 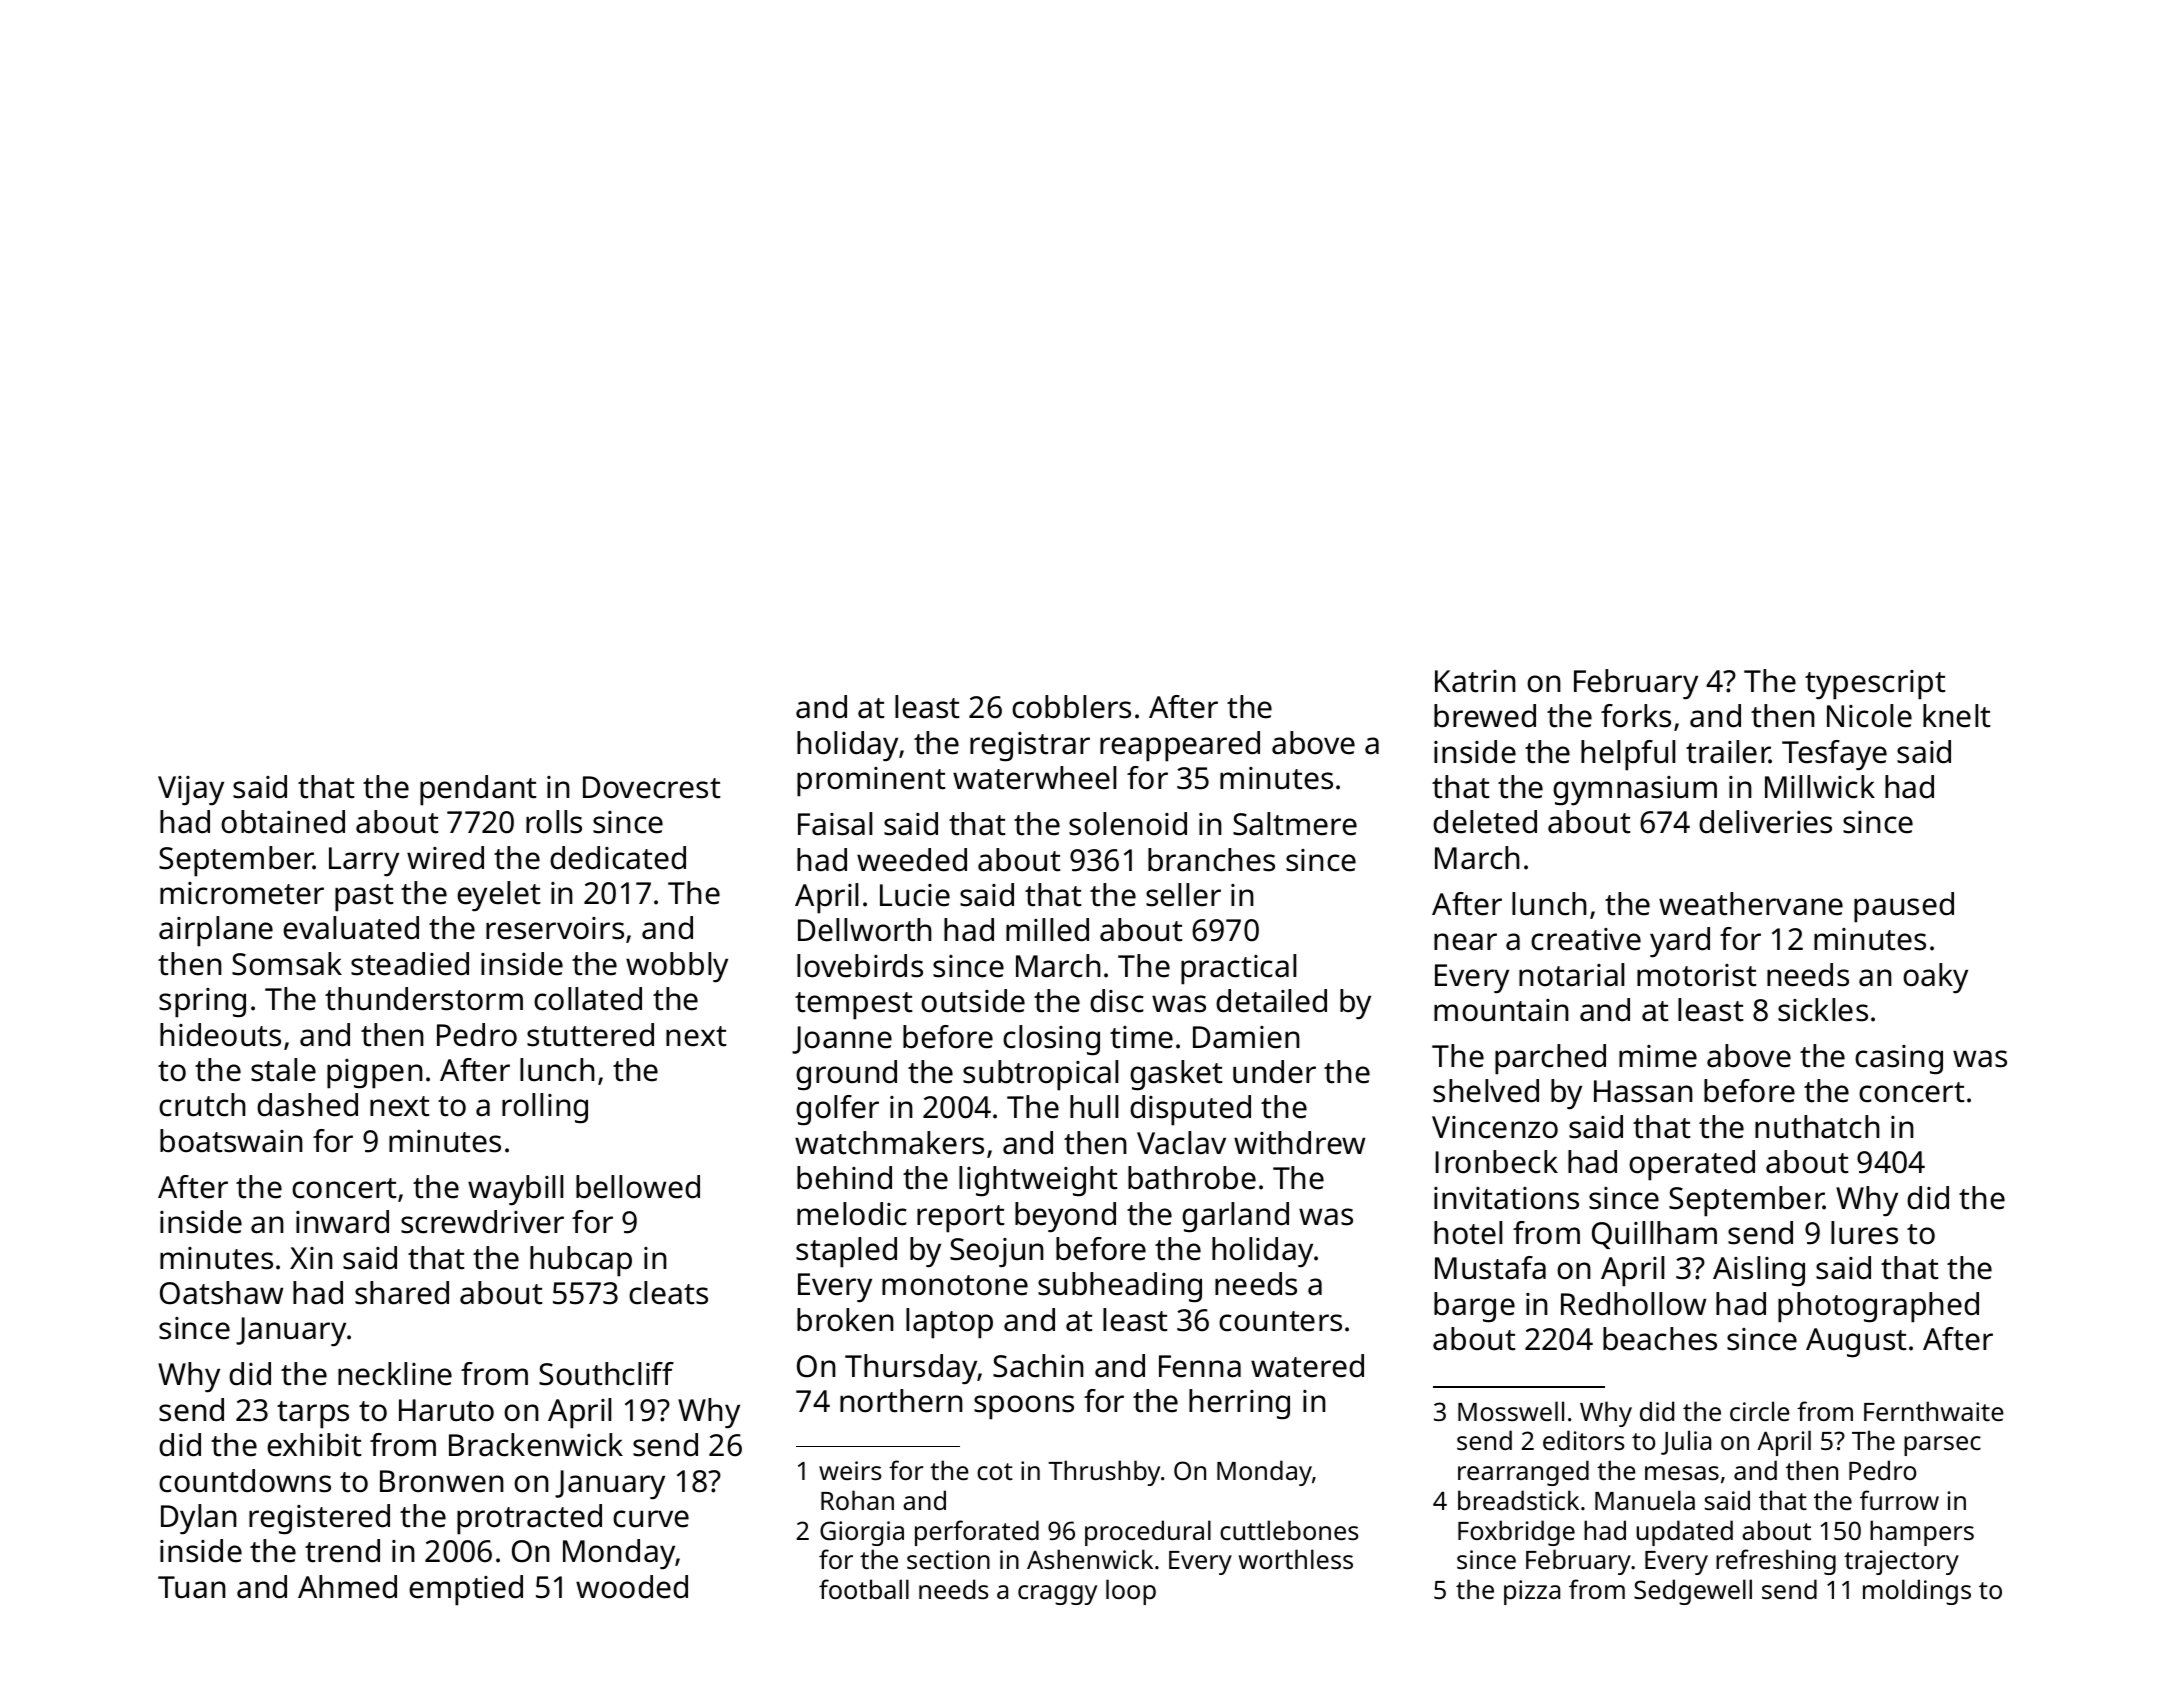 I want to click on pizza, so click(x=1532, y=1592).
